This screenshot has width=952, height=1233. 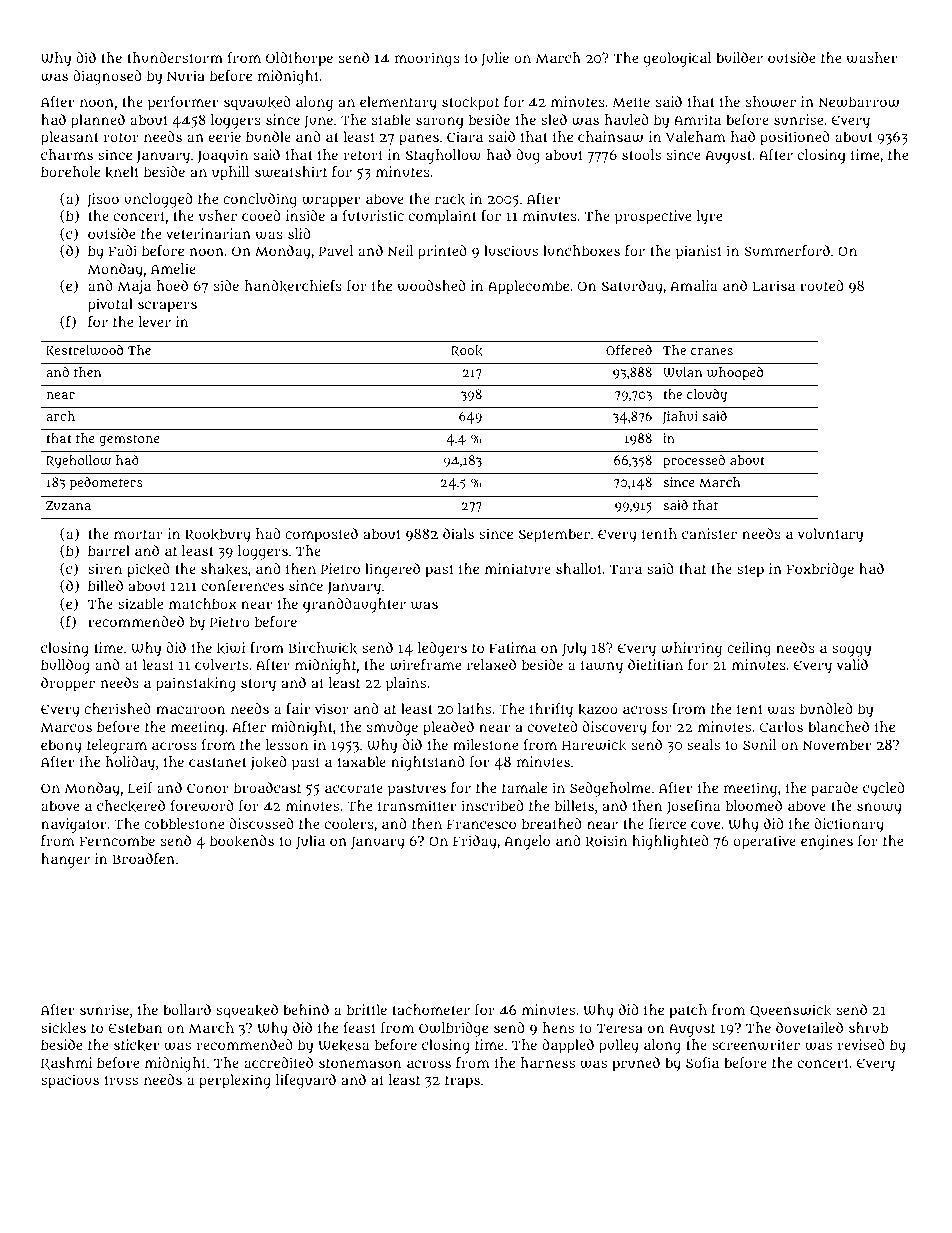 What do you see at coordinates (321, 535) in the screenshot?
I see `composted` at bounding box center [321, 535].
